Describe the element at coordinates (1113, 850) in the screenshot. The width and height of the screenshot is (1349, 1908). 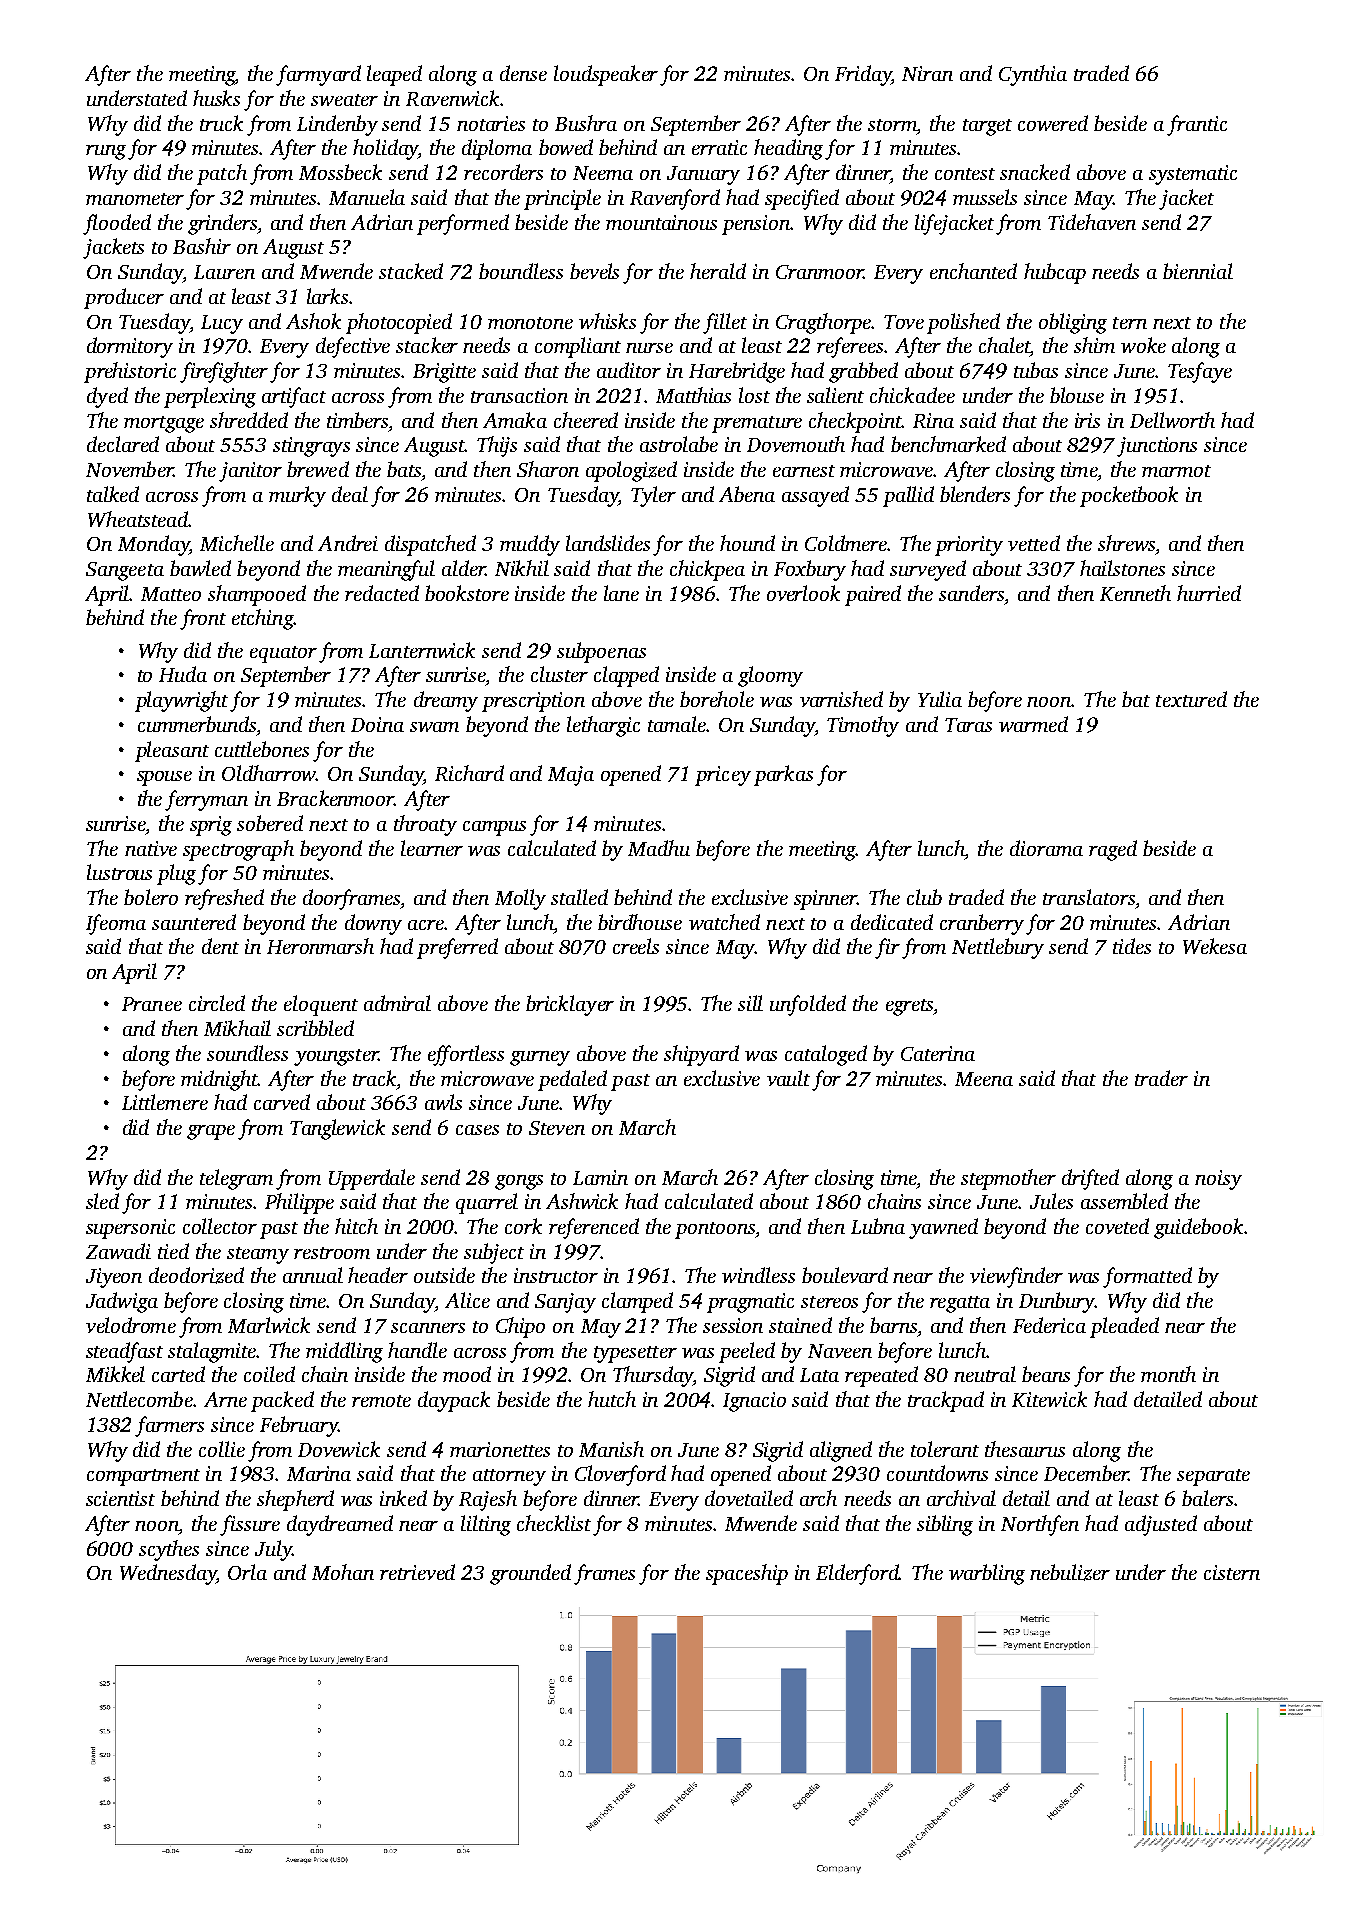
I see `raged` at that location.
